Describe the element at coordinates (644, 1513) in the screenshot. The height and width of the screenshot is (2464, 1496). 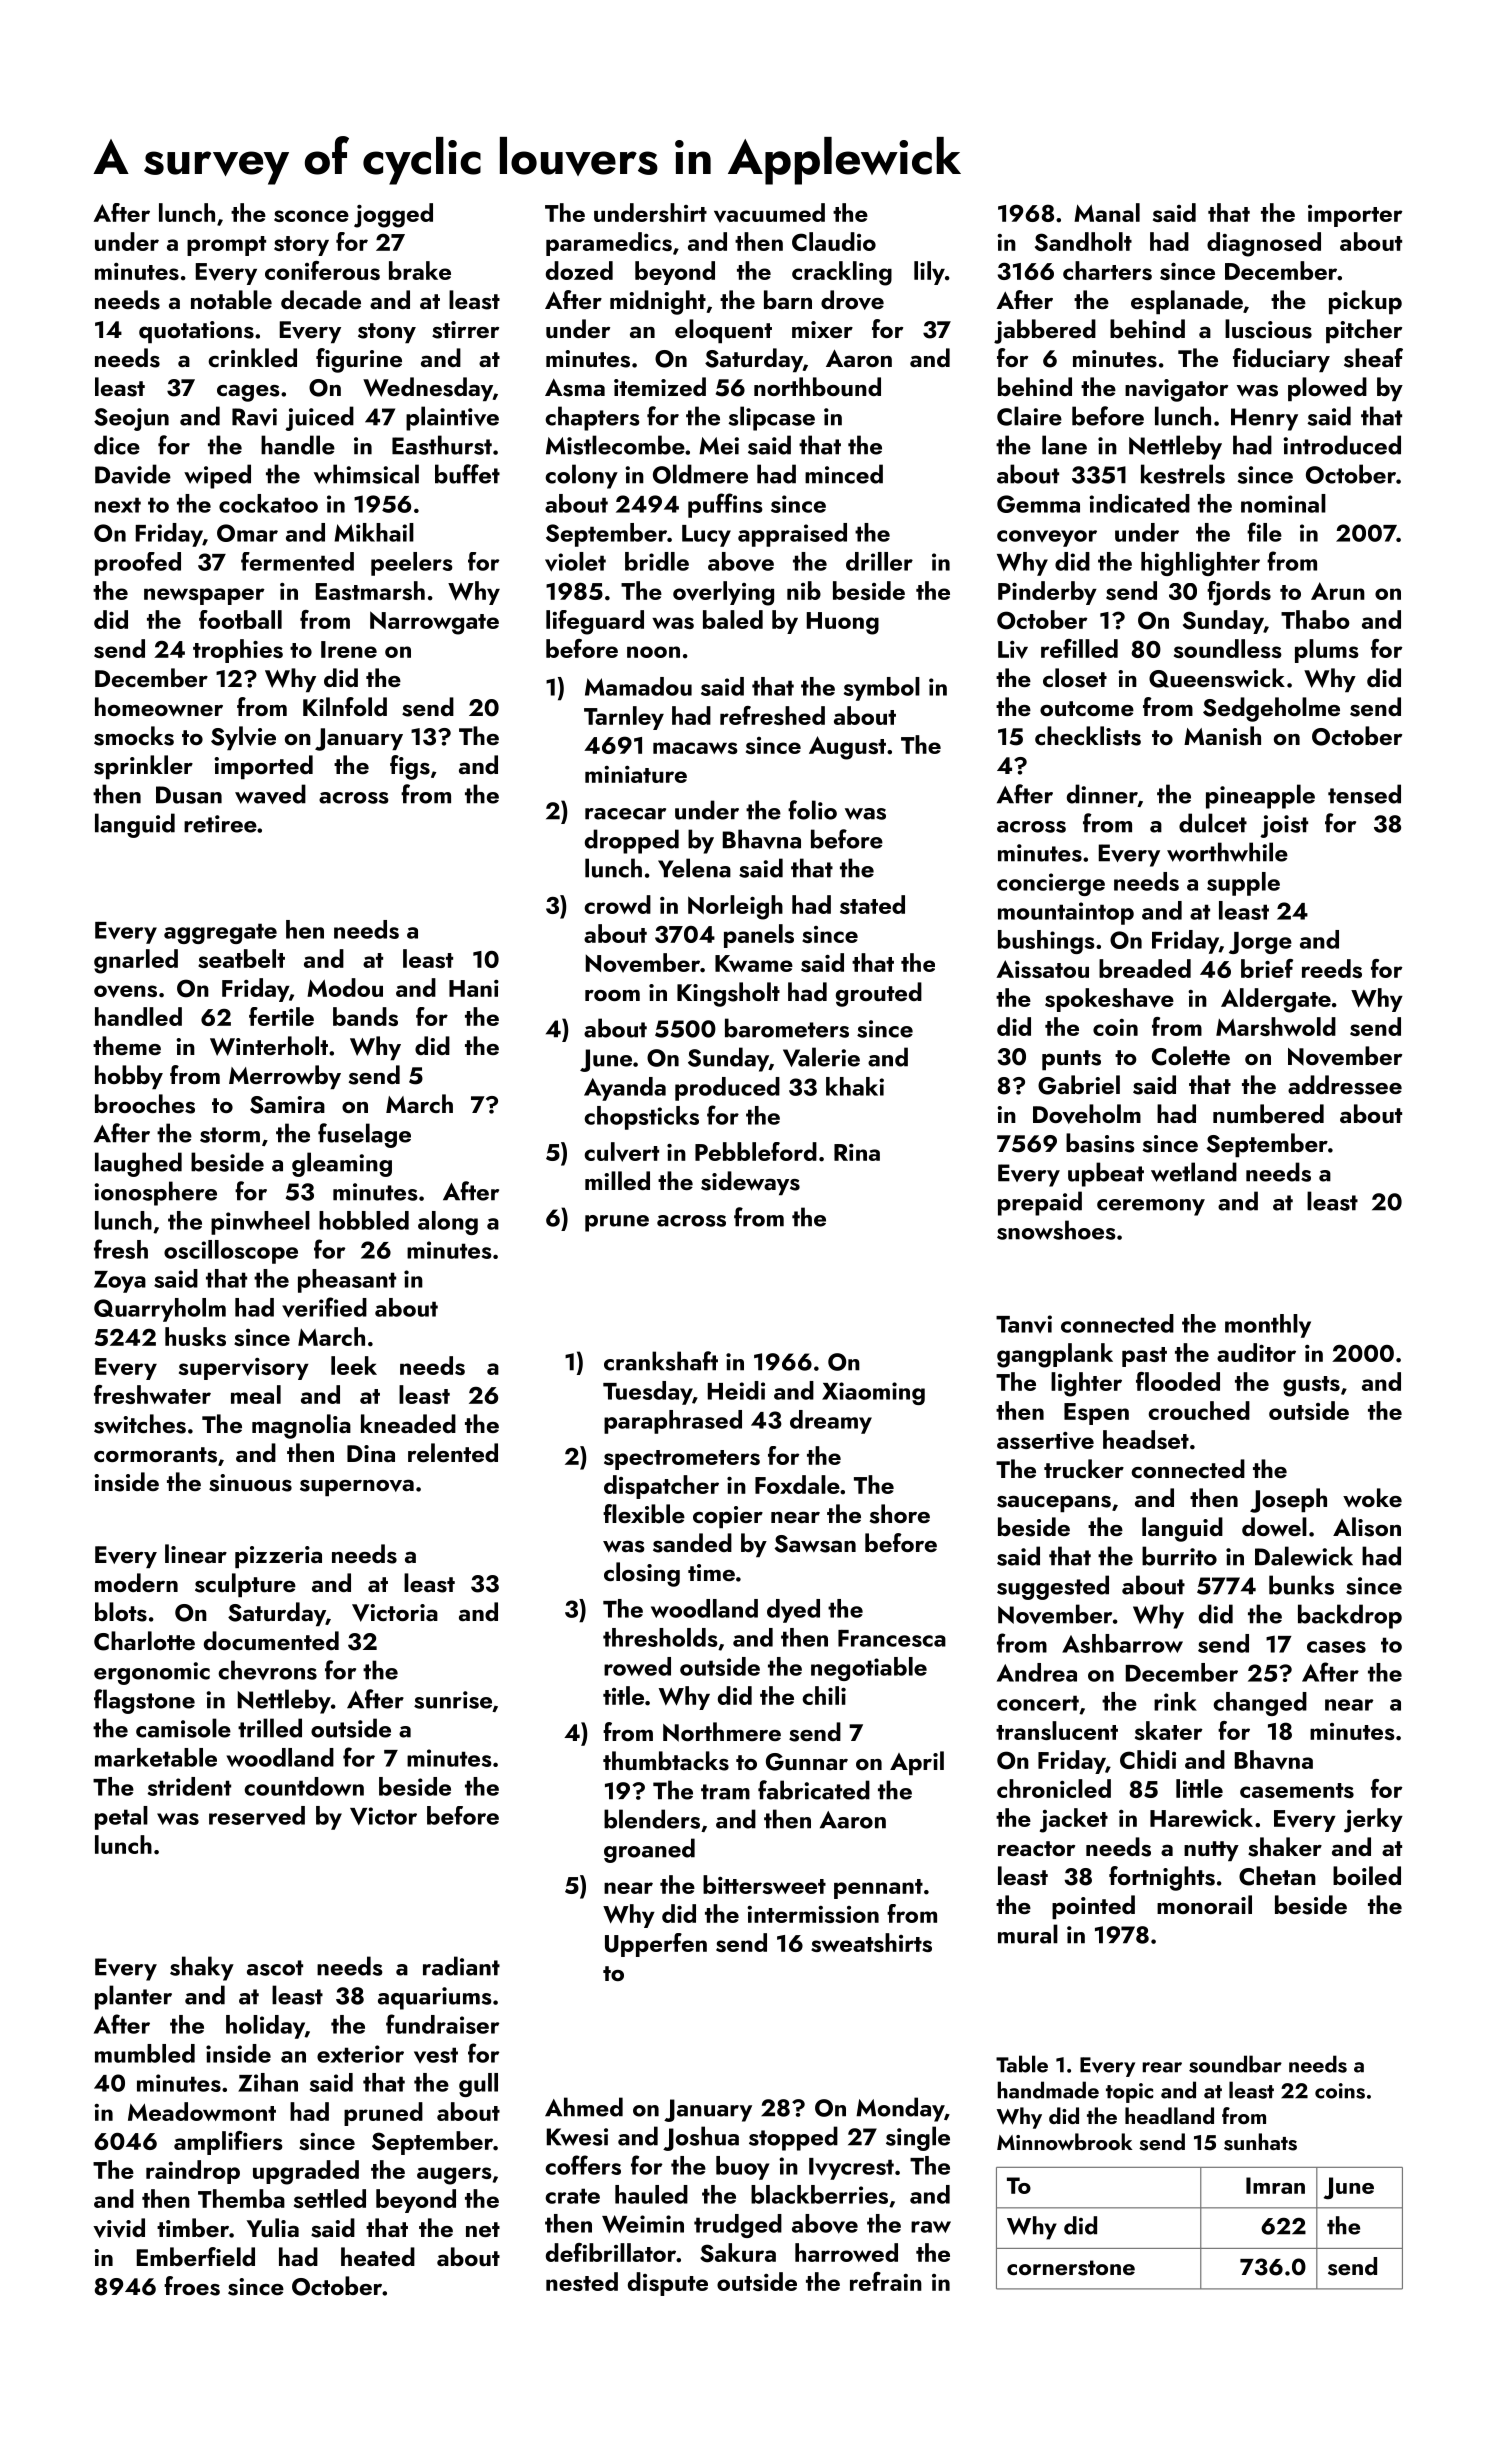
I see `flexible` at that location.
